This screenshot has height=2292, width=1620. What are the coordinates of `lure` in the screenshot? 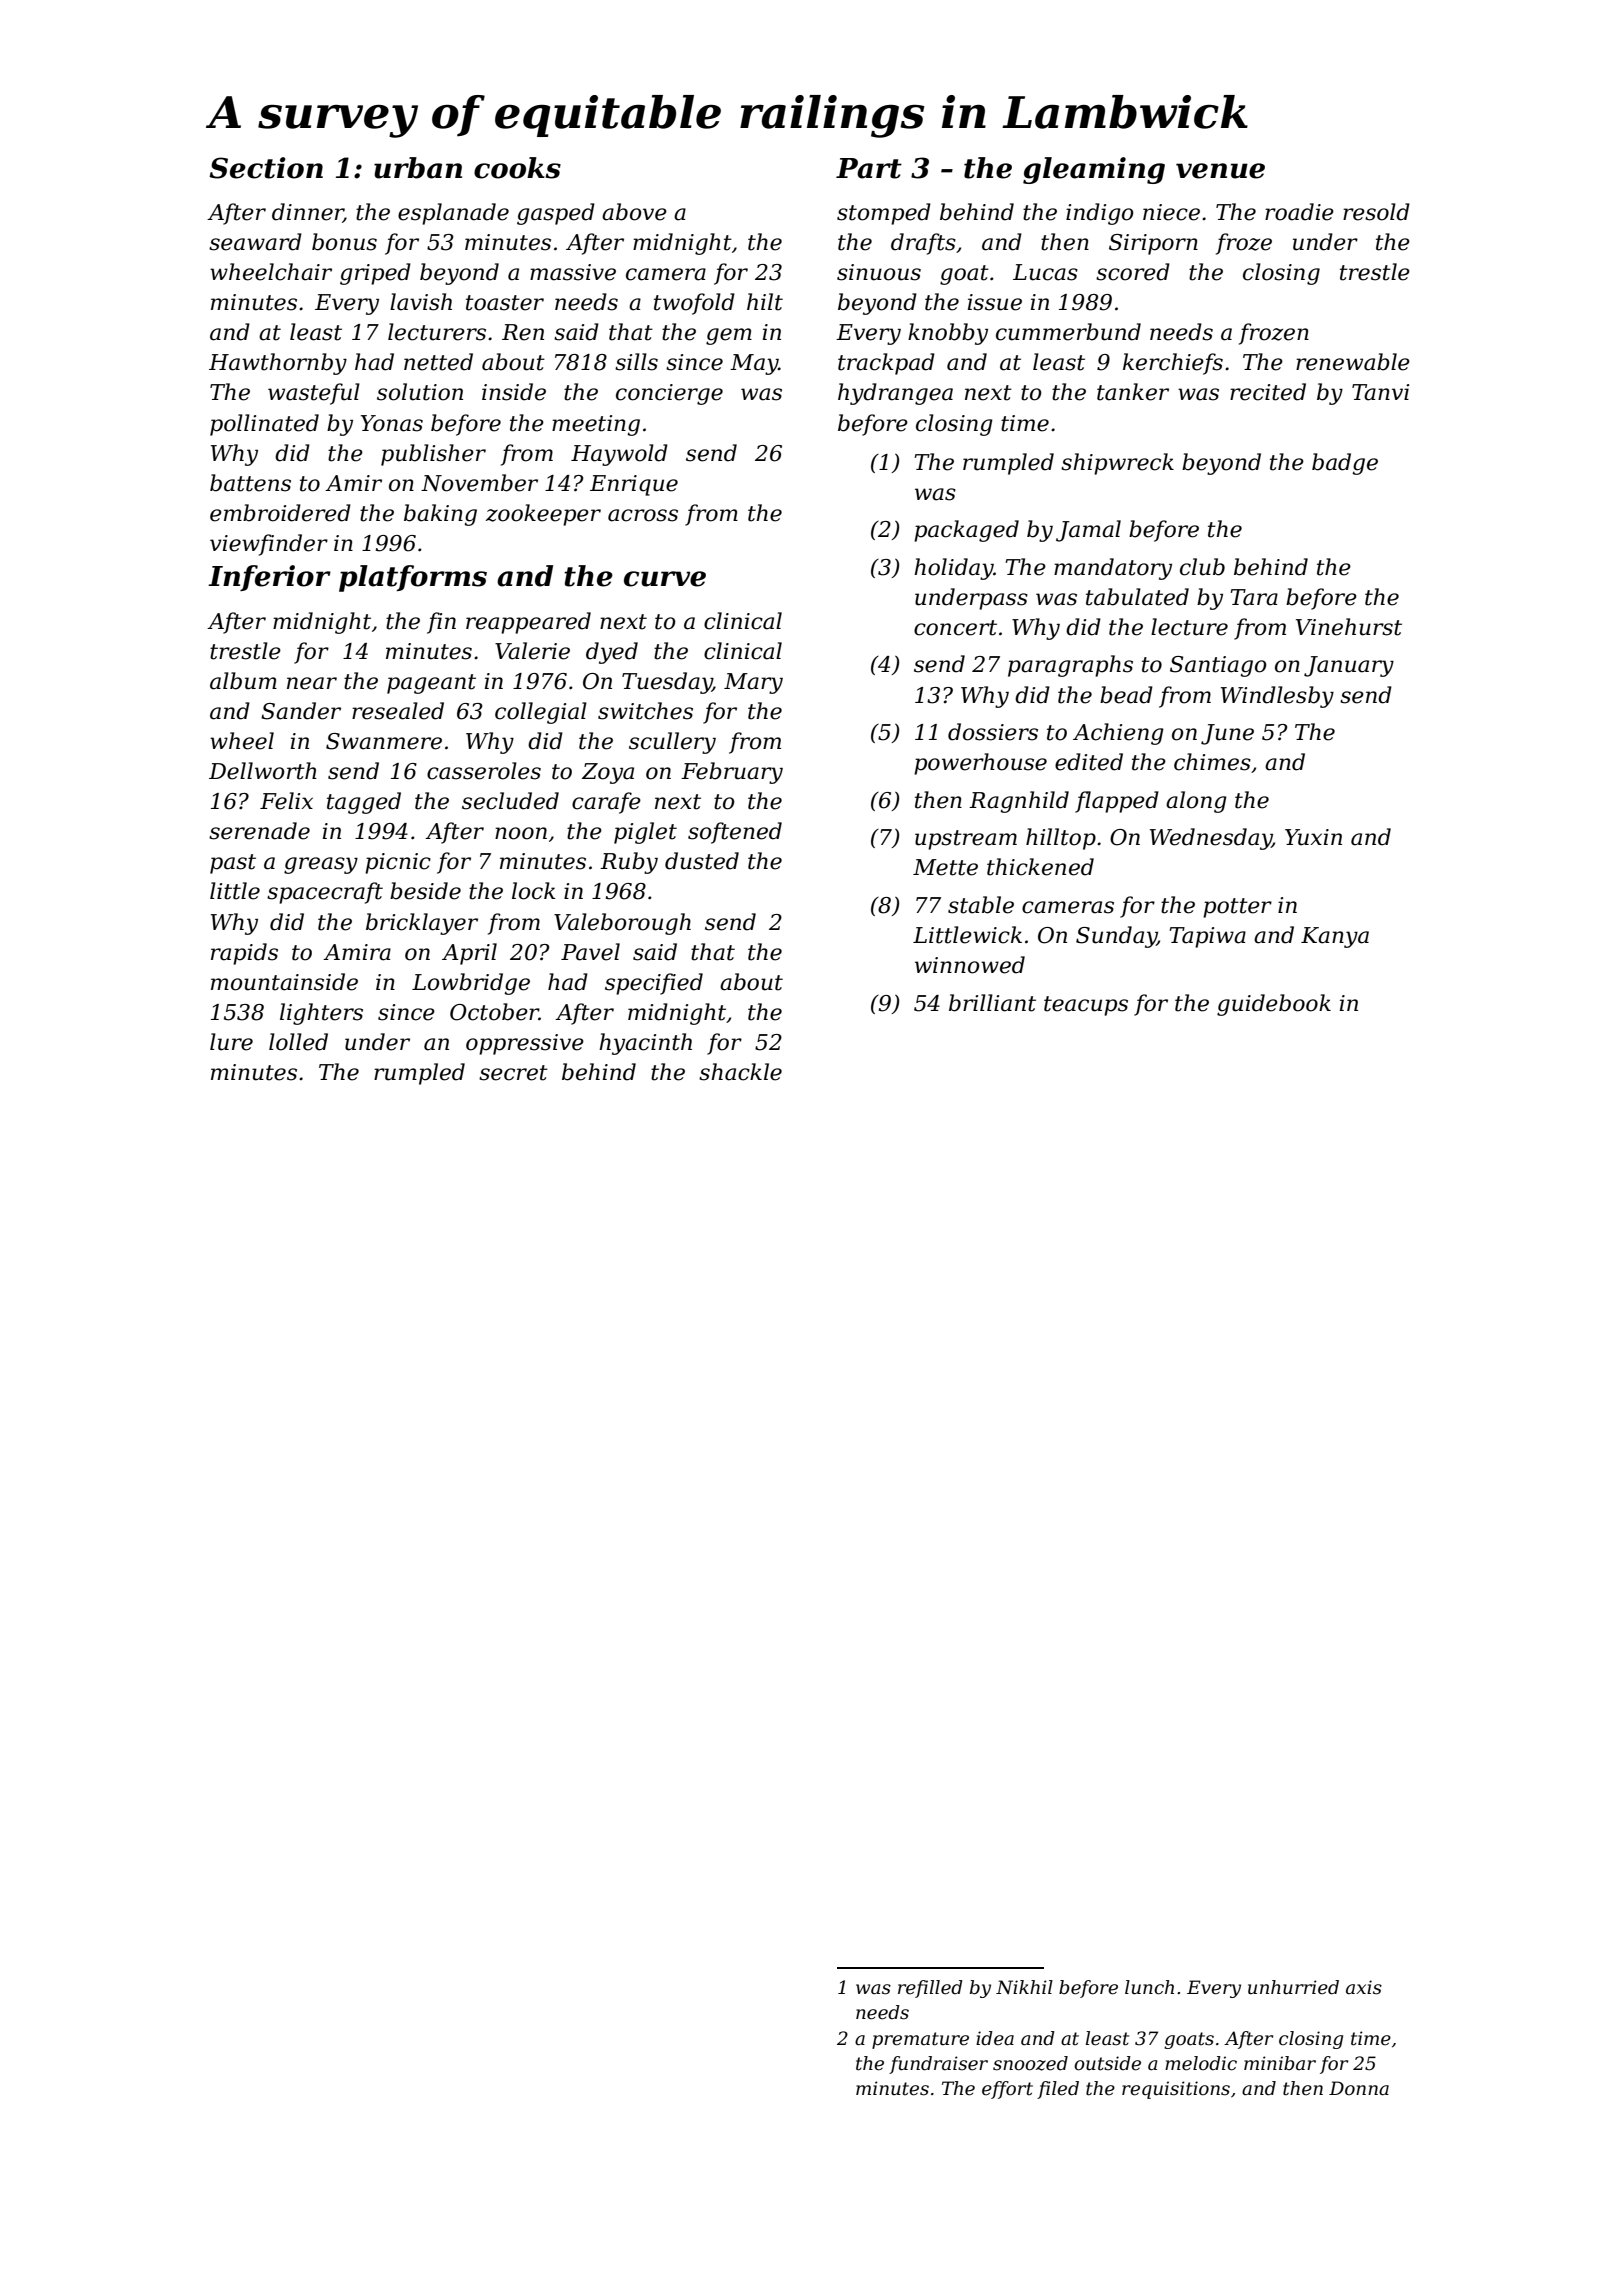 It's located at (231, 1042).
